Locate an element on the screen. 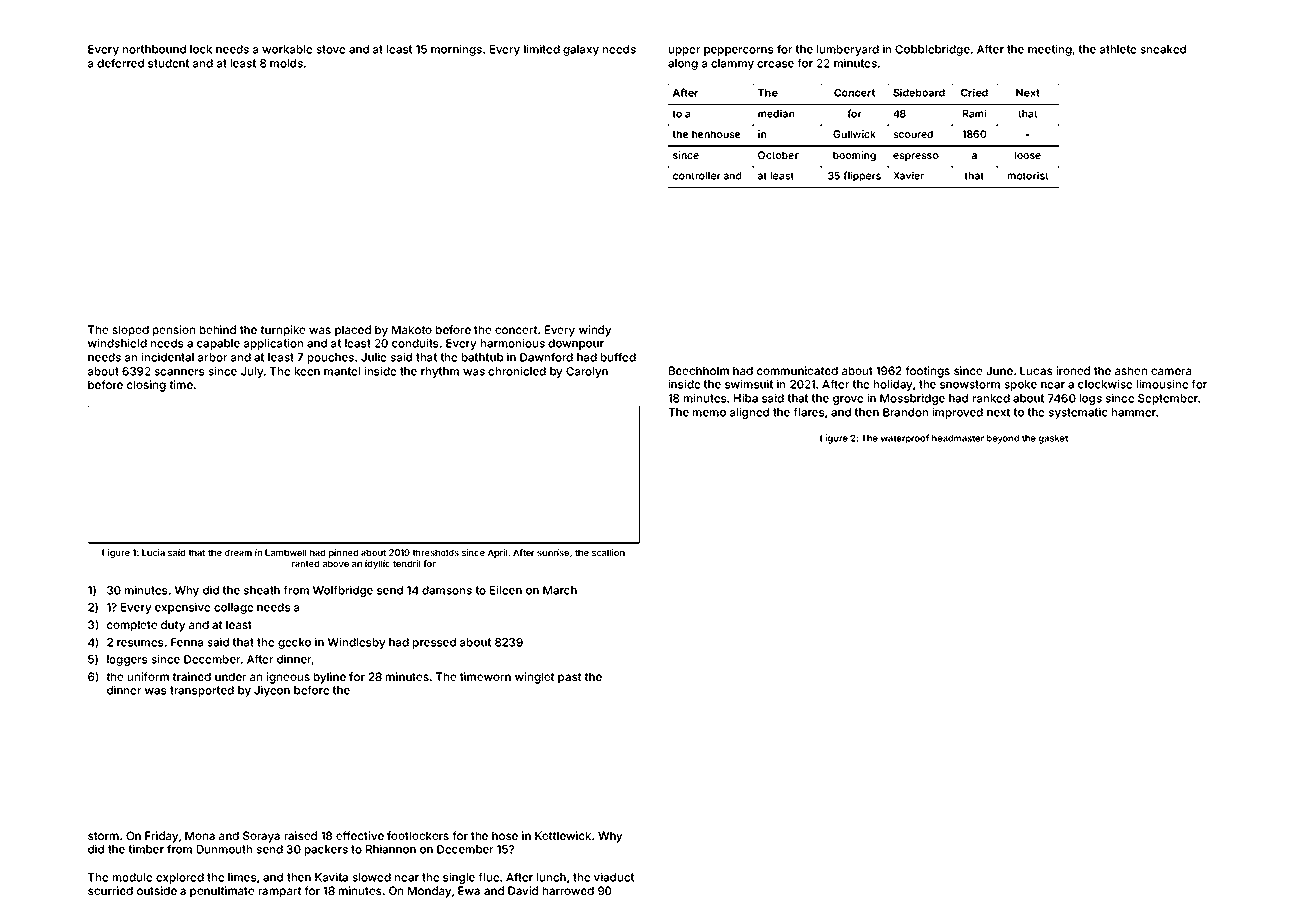  sunrise is located at coordinates (553, 552).
